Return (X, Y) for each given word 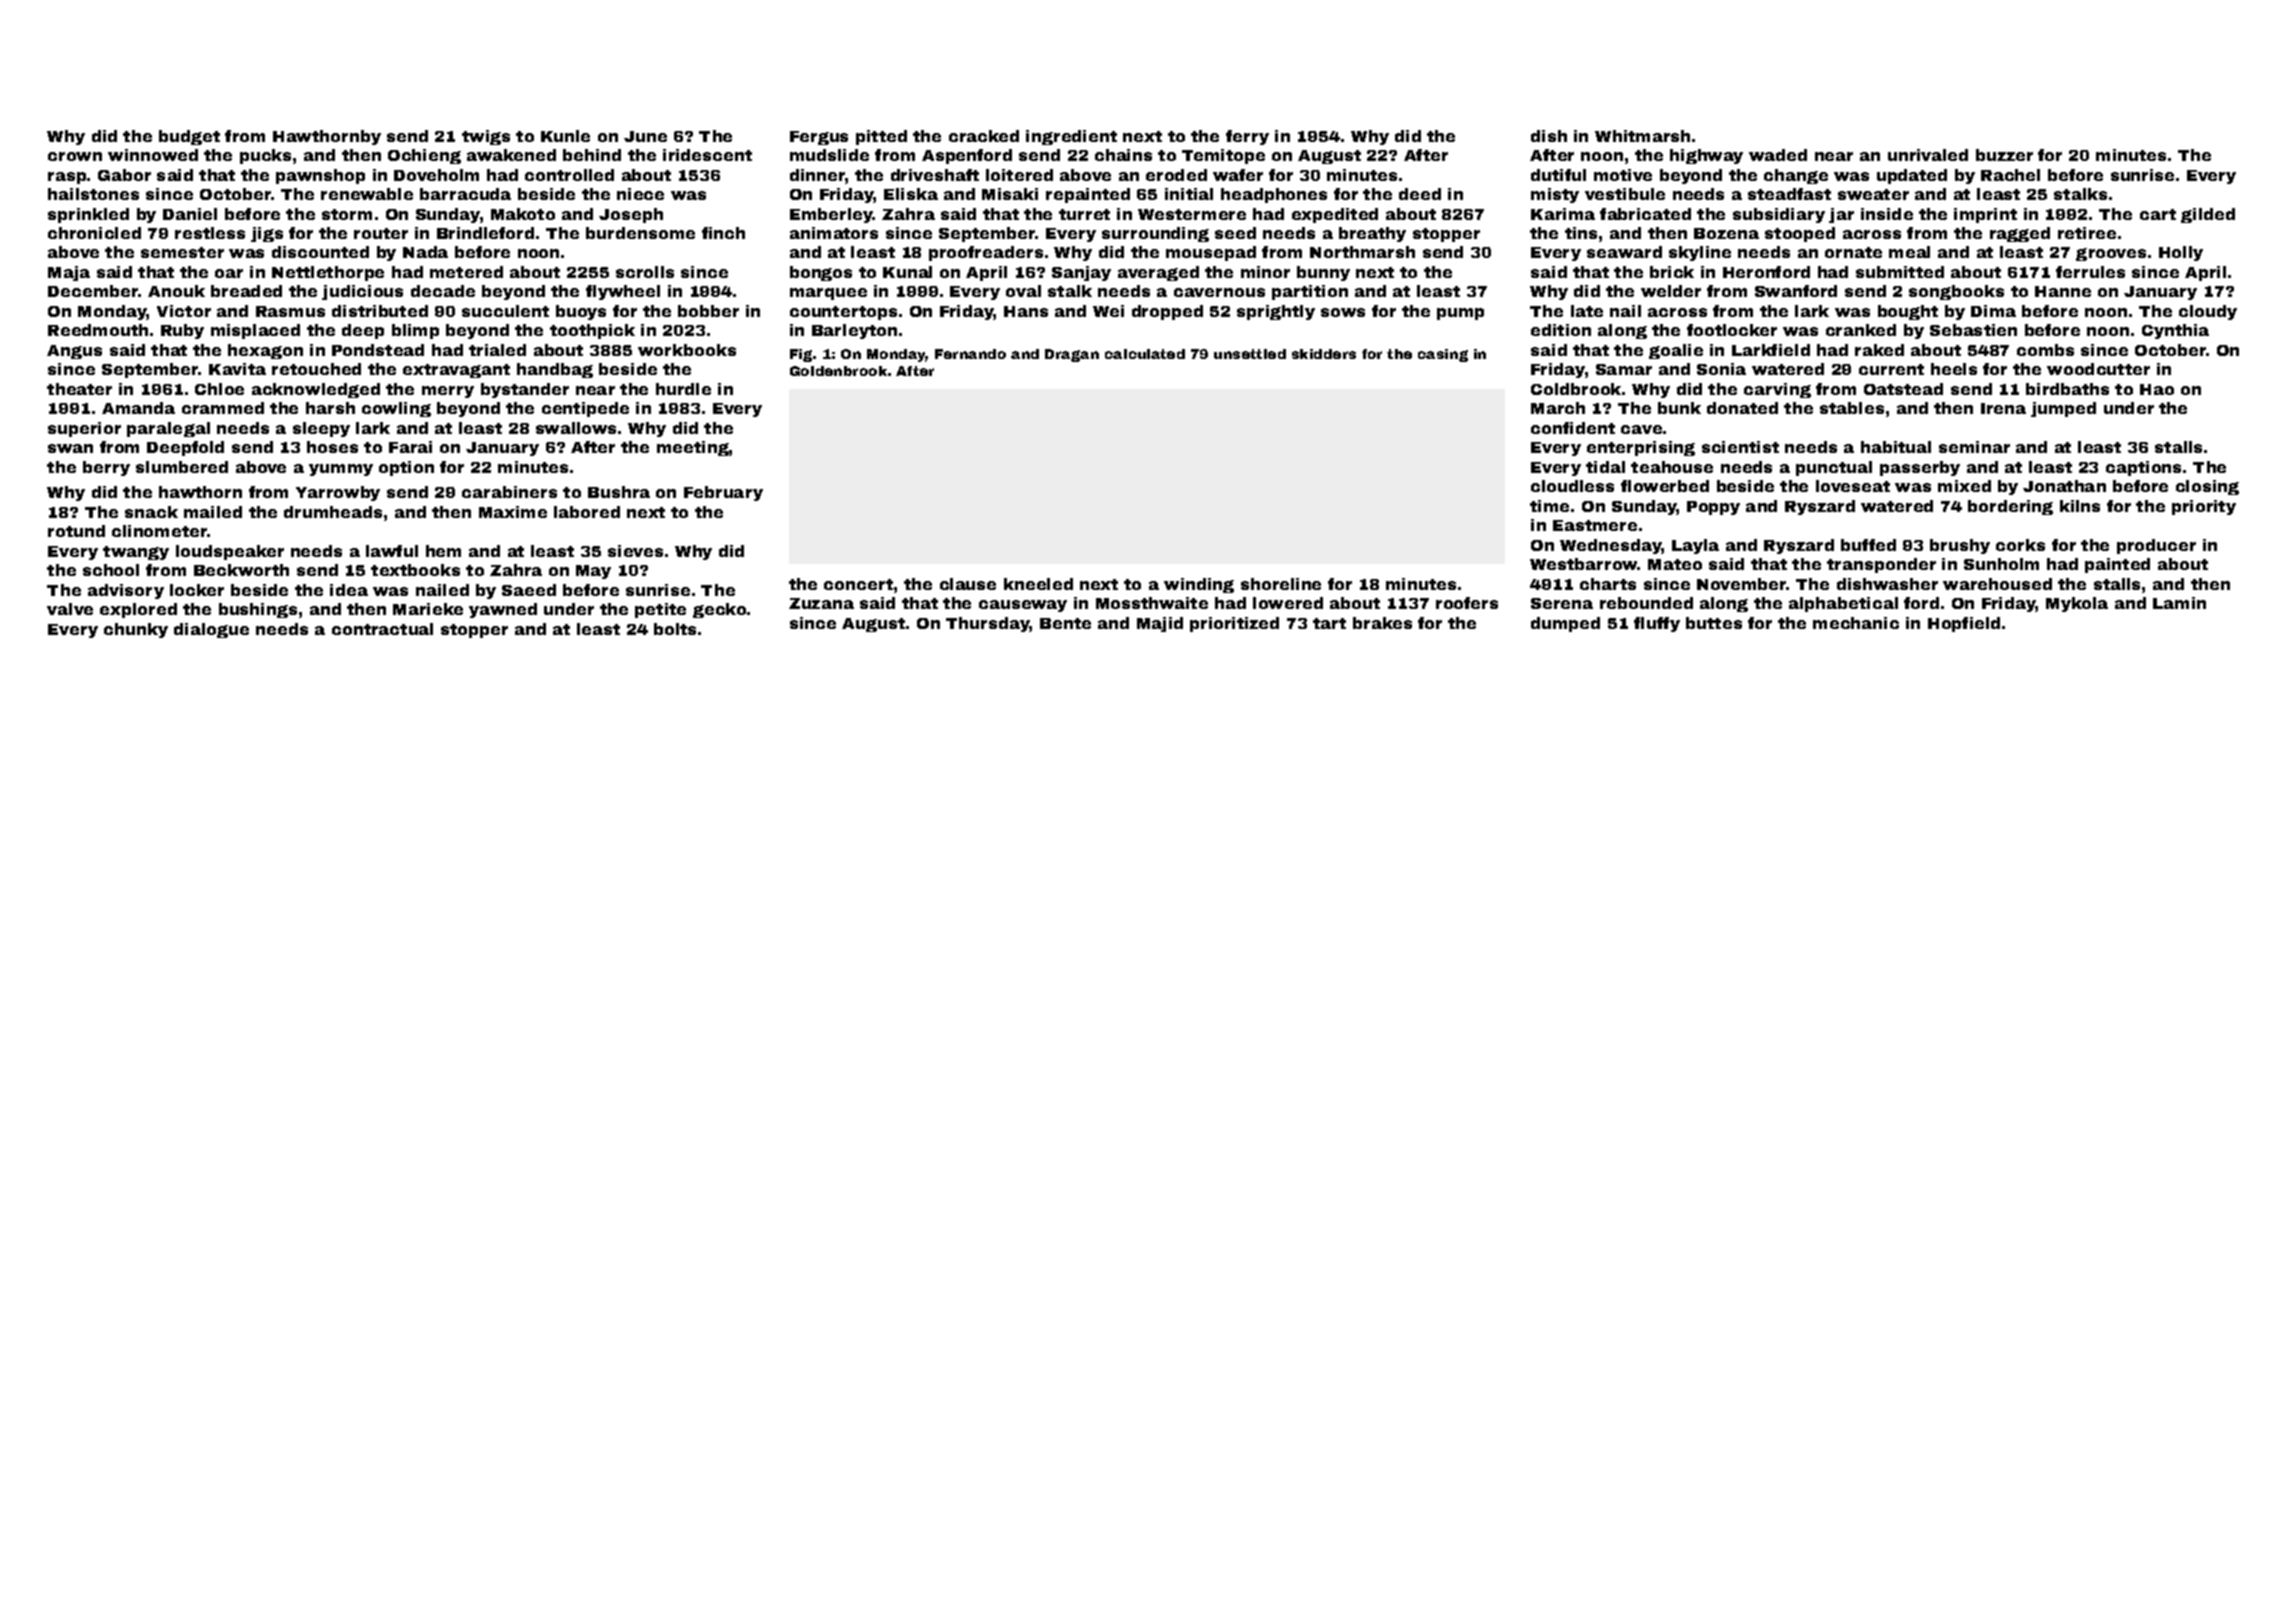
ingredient (1071, 137)
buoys (581, 312)
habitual (1896, 447)
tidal (1605, 467)
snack (151, 512)
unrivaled (1928, 155)
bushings (258, 610)
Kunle (565, 136)
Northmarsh (1362, 252)
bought (1908, 312)
